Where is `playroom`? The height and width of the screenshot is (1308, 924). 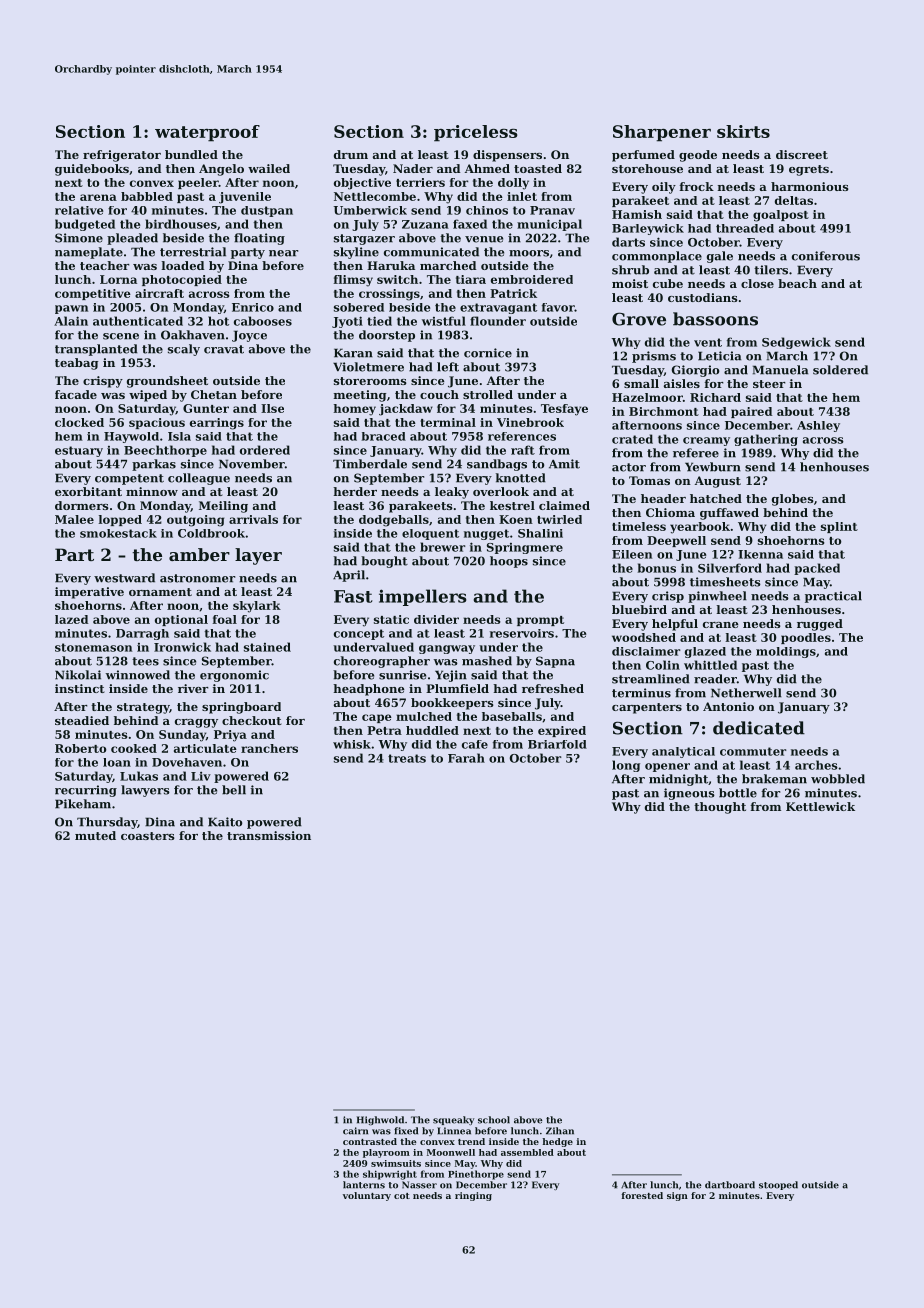
playroom is located at coordinates (386, 1153).
